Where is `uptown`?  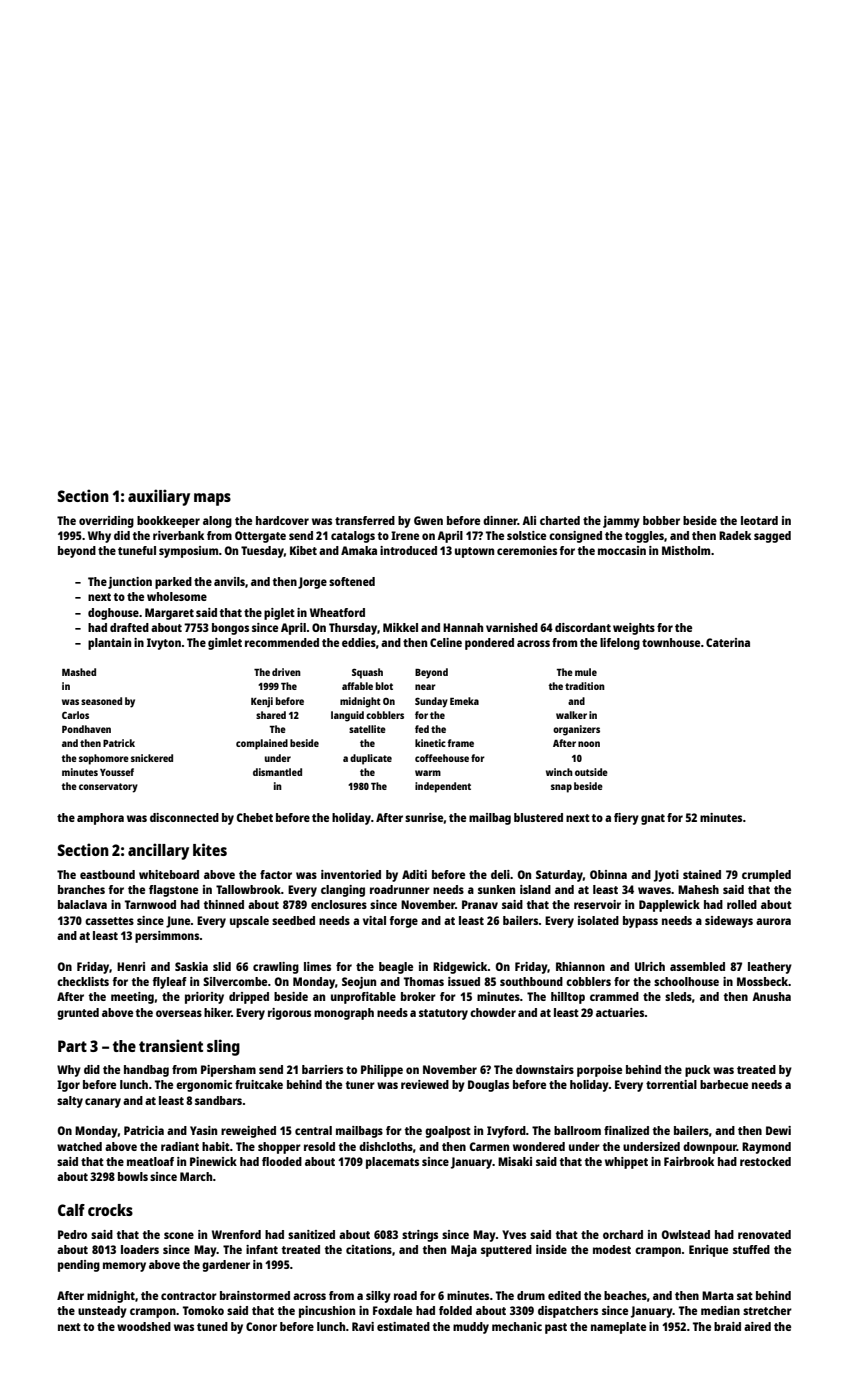
uptown is located at coordinates (474, 552).
